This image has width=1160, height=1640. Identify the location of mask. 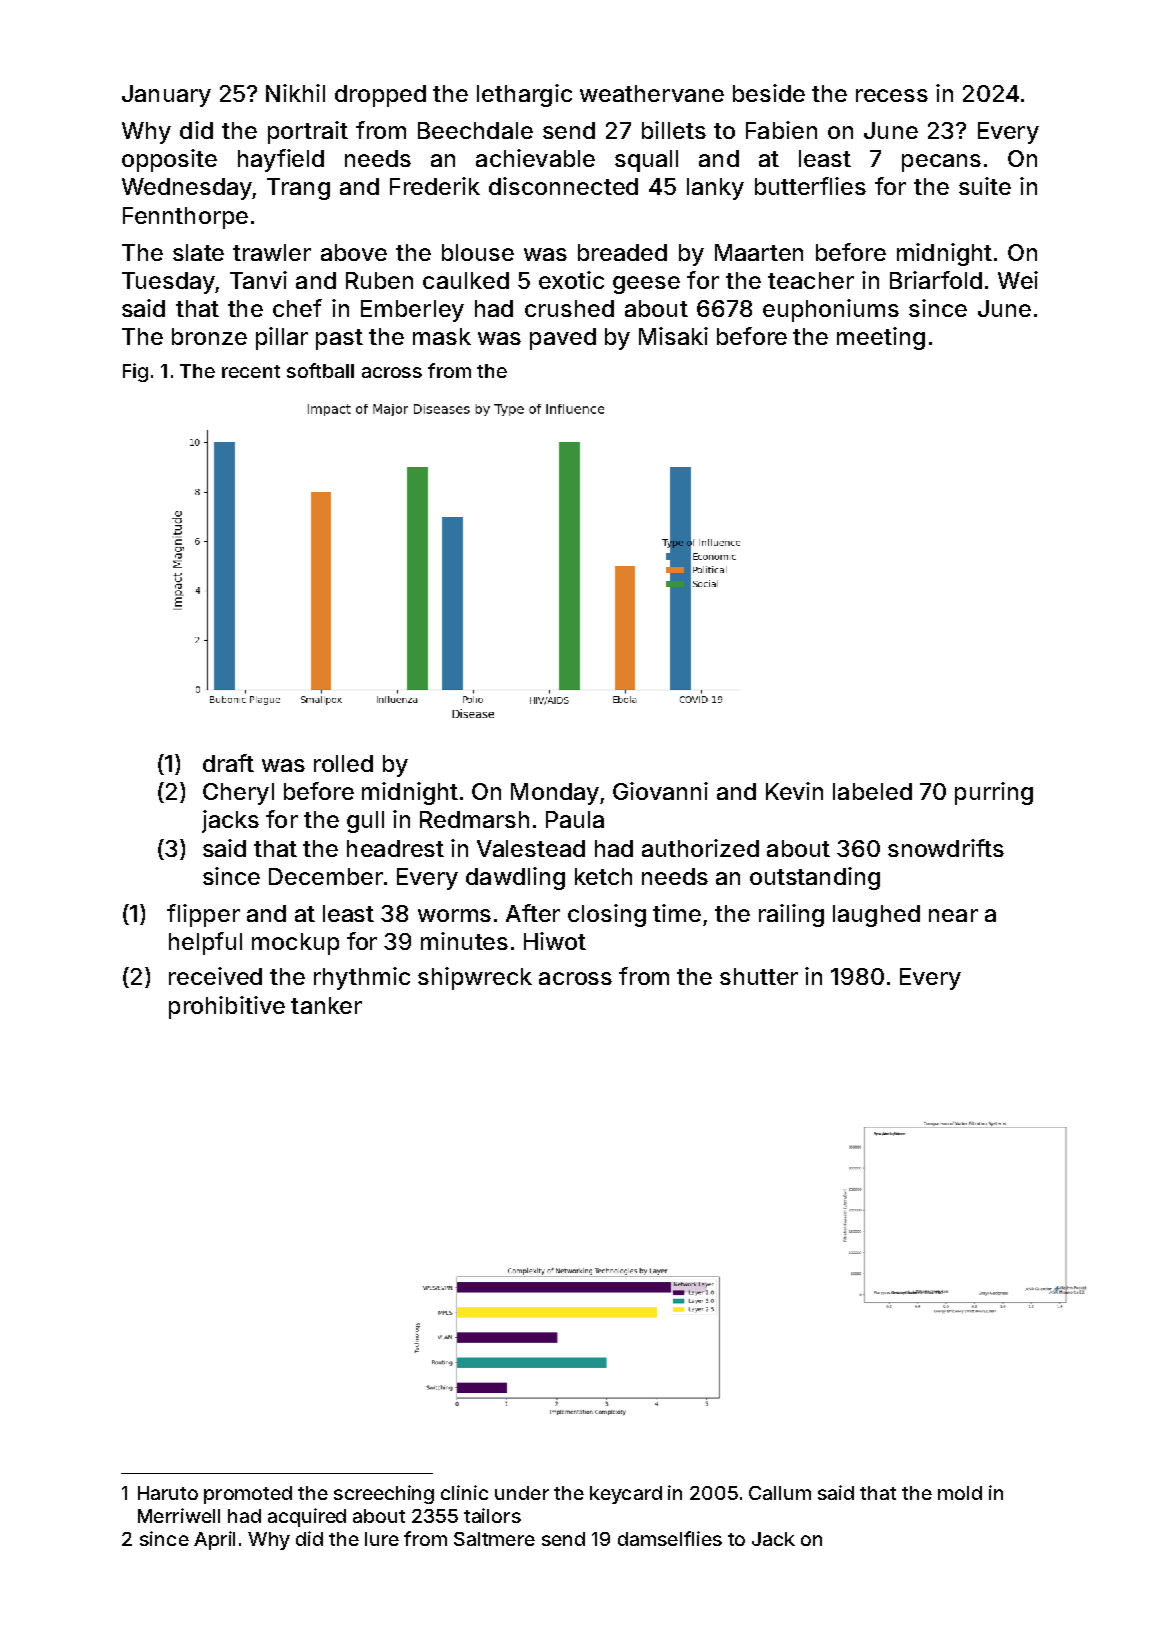
(442, 336).
